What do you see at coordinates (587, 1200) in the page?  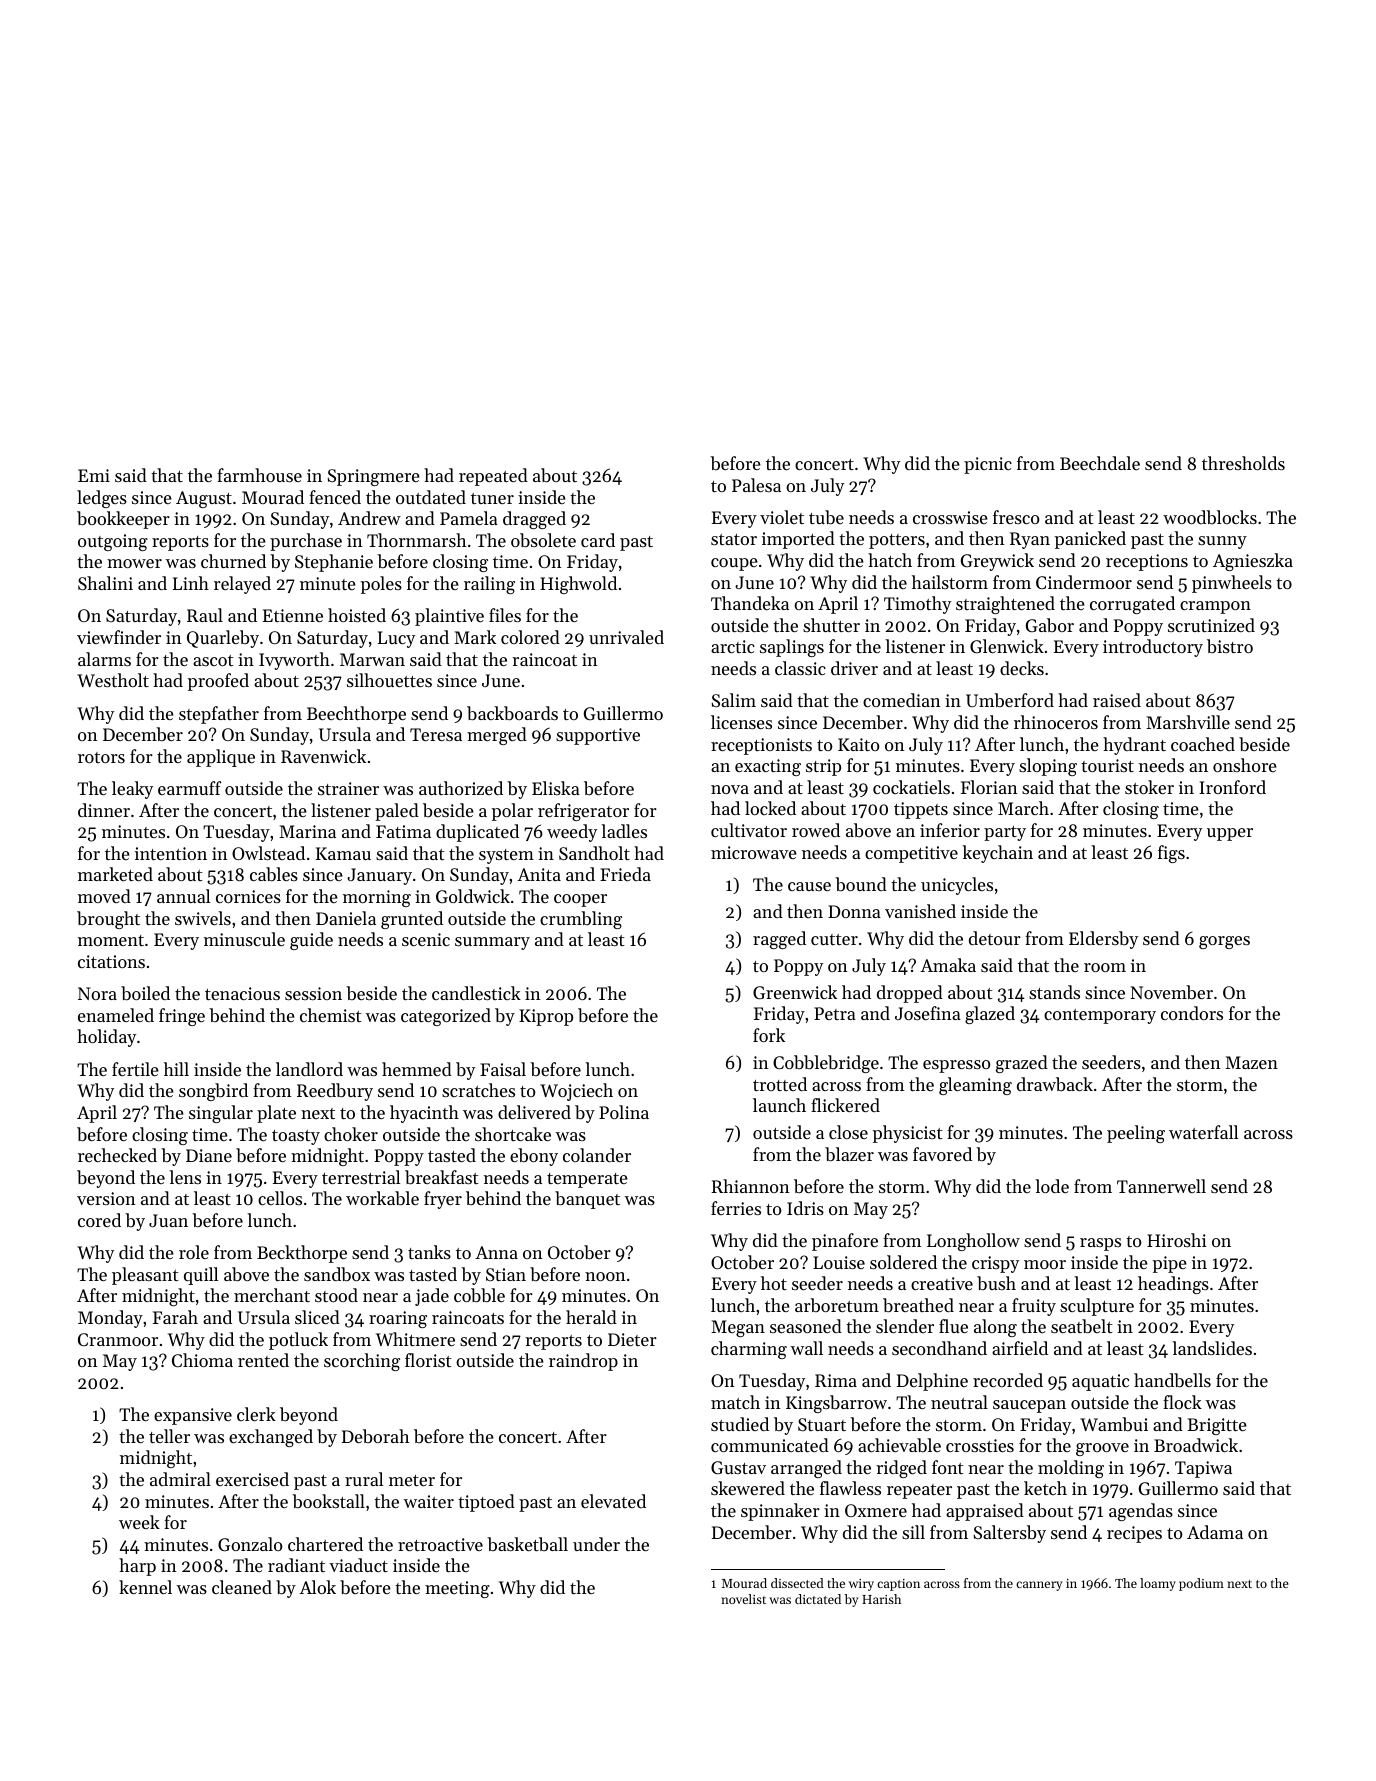 I see `banquet` at bounding box center [587, 1200].
